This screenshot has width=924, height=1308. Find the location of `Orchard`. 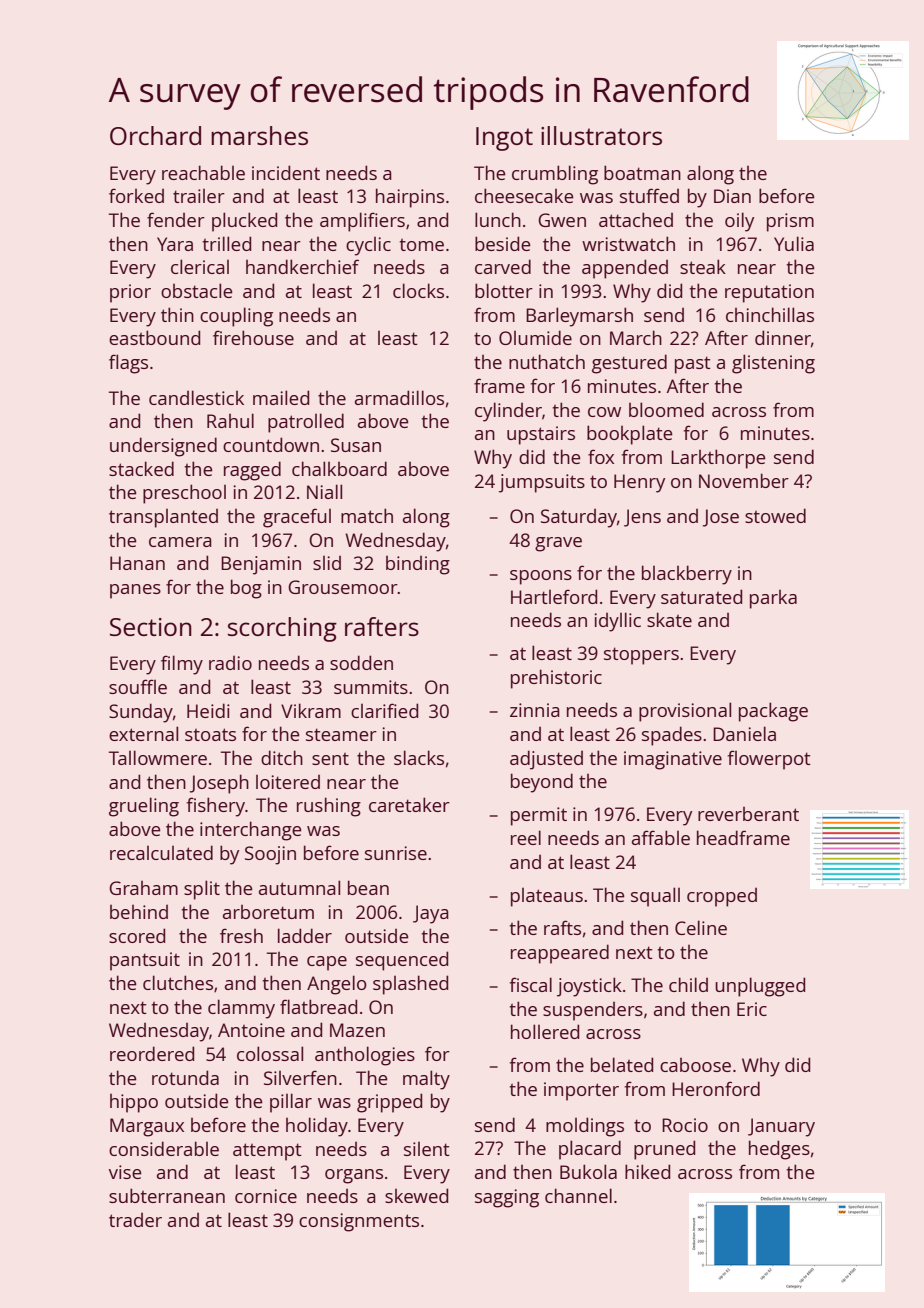

Orchard is located at coordinates (155, 135).
